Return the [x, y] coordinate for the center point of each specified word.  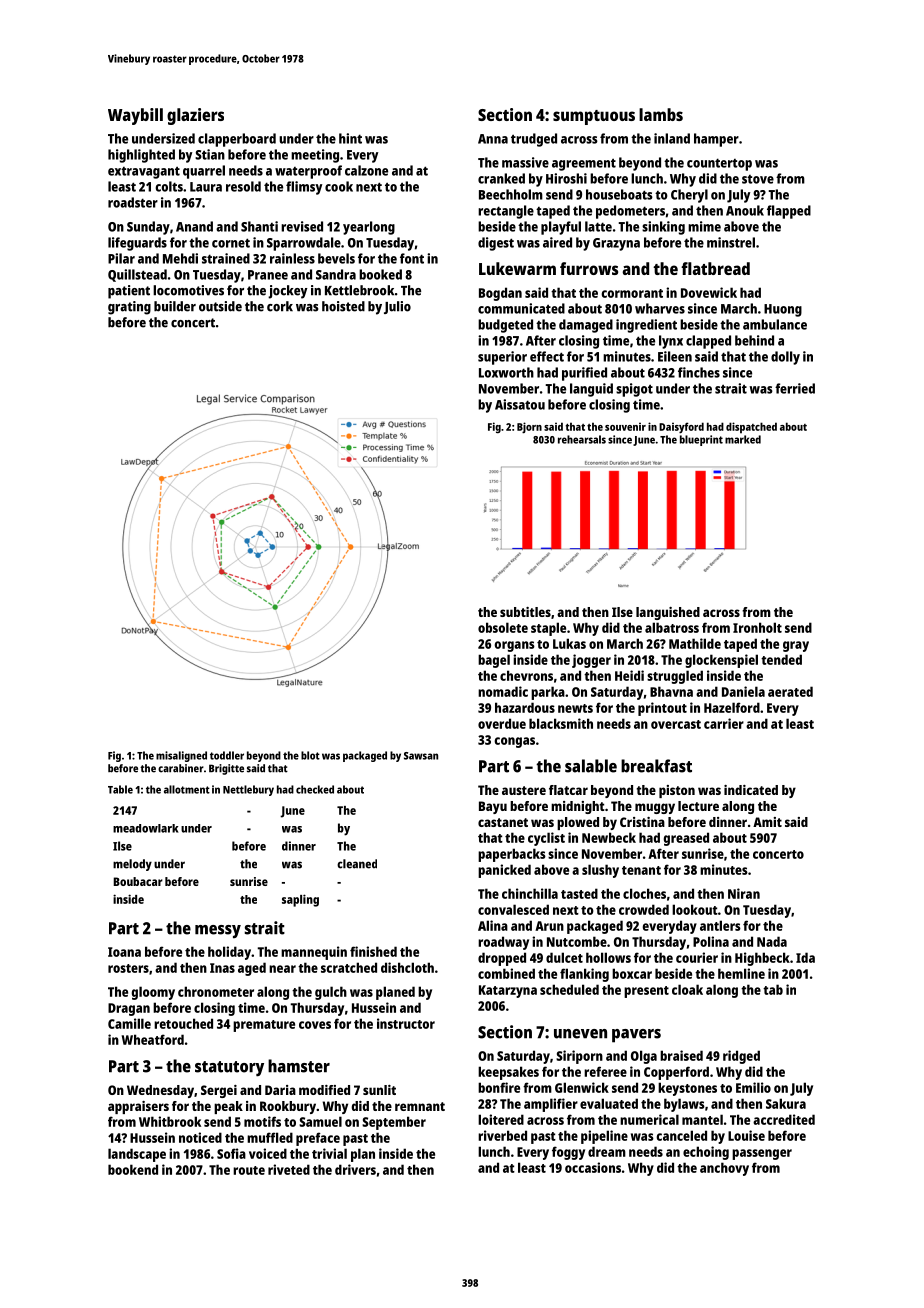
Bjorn [529, 428]
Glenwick [582, 1087]
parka [548, 693]
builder [175, 306]
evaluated [609, 1103]
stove [758, 179]
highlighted [141, 156]
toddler [227, 755]
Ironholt [757, 627]
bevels [336, 258]
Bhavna [671, 691]
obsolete [503, 627]
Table [120, 789]
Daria [280, 1090]
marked [743, 439]
